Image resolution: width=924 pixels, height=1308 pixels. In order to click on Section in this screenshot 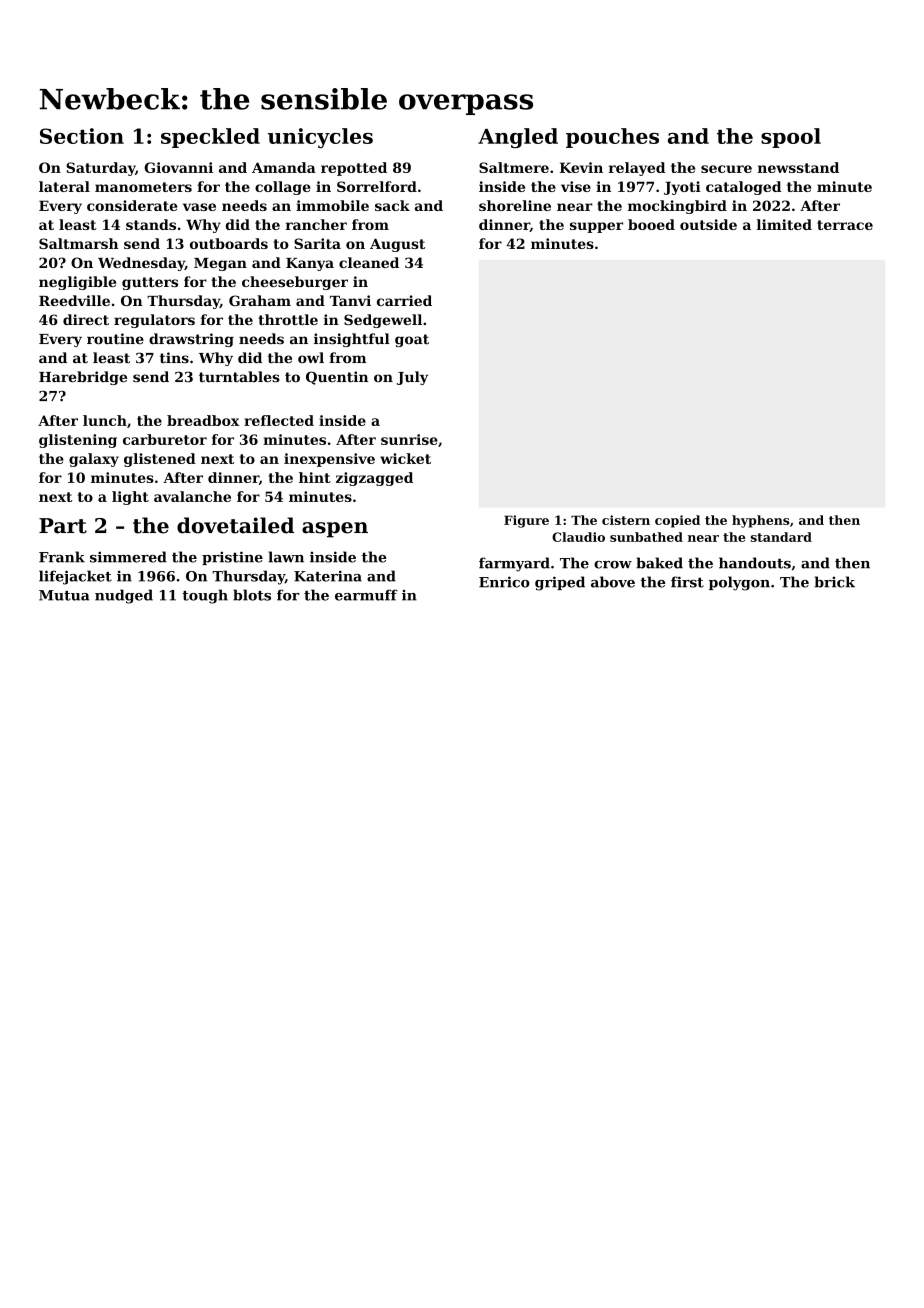, I will do `click(82, 136)`.
